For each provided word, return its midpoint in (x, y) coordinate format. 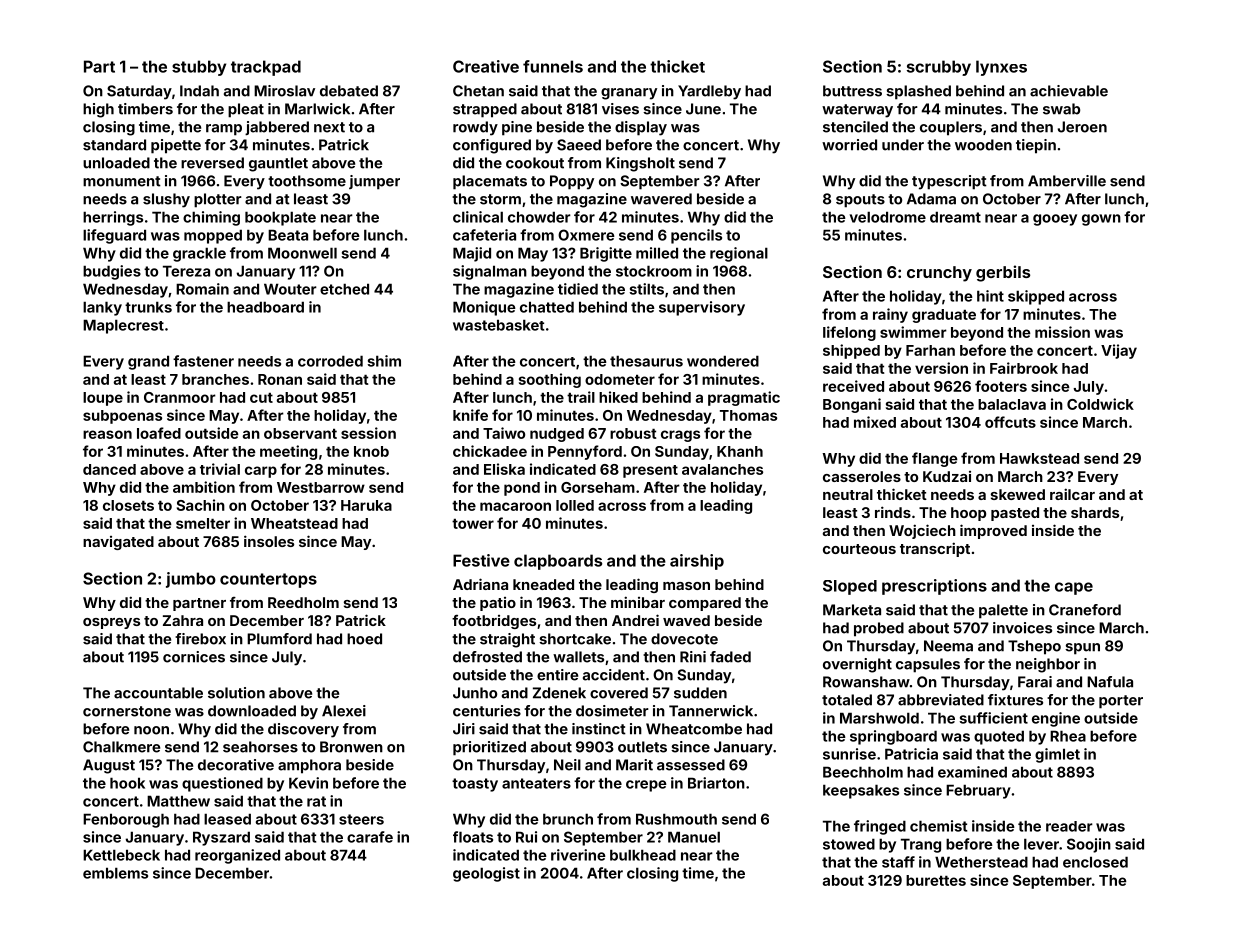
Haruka (366, 505)
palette (1003, 611)
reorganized (237, 856)
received (853, 386)
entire (557, 675)
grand (148, 362)
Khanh (740, 451)
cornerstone (127, 711)
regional (739, 254)
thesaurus (646, 361)
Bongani (852, 405)
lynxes (1001, 68)
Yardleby (709, 92)
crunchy (939, 274)
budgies (112, 272)
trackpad (266, 68)
